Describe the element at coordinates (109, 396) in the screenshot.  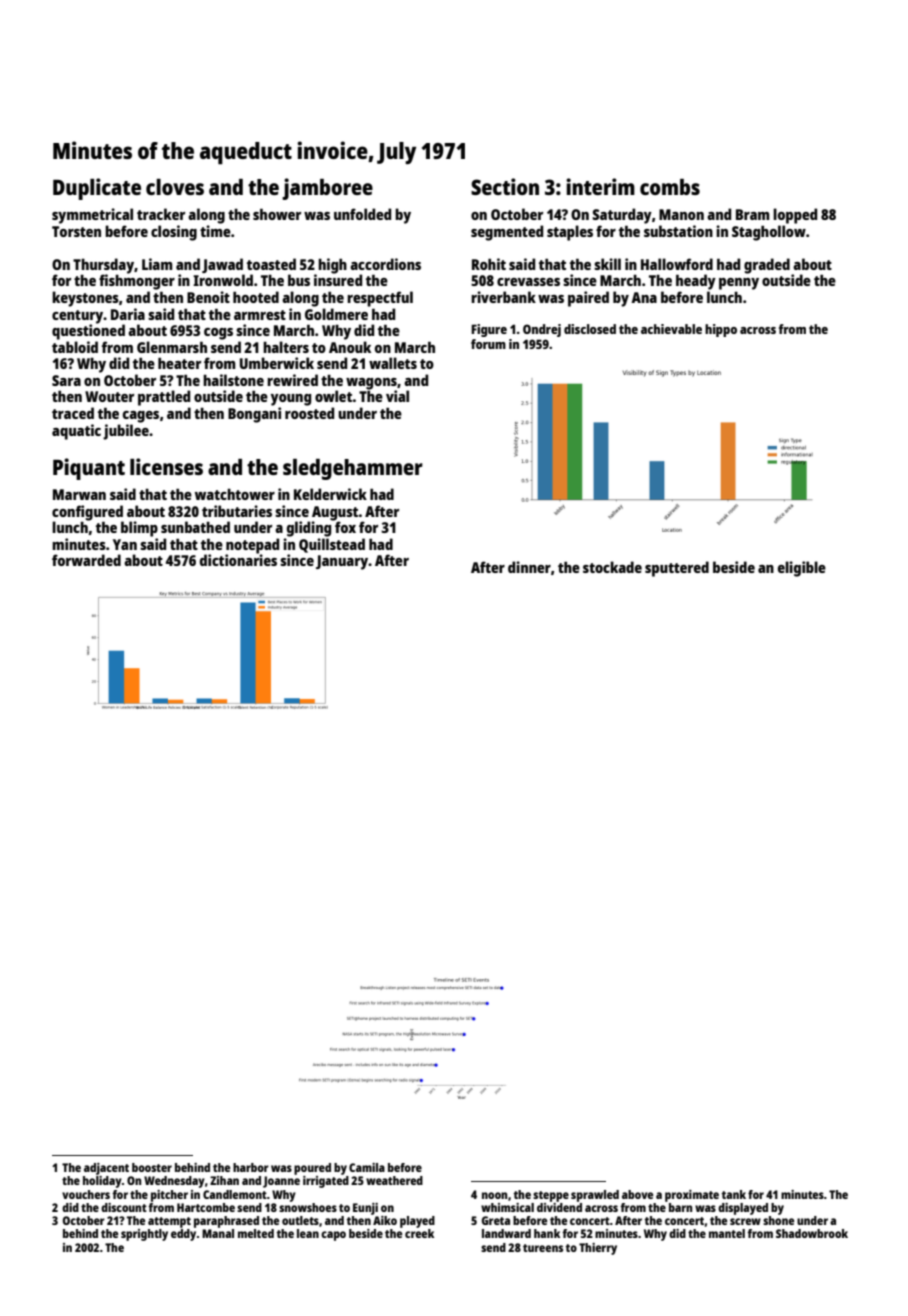
I see `Wouter` at that location.
